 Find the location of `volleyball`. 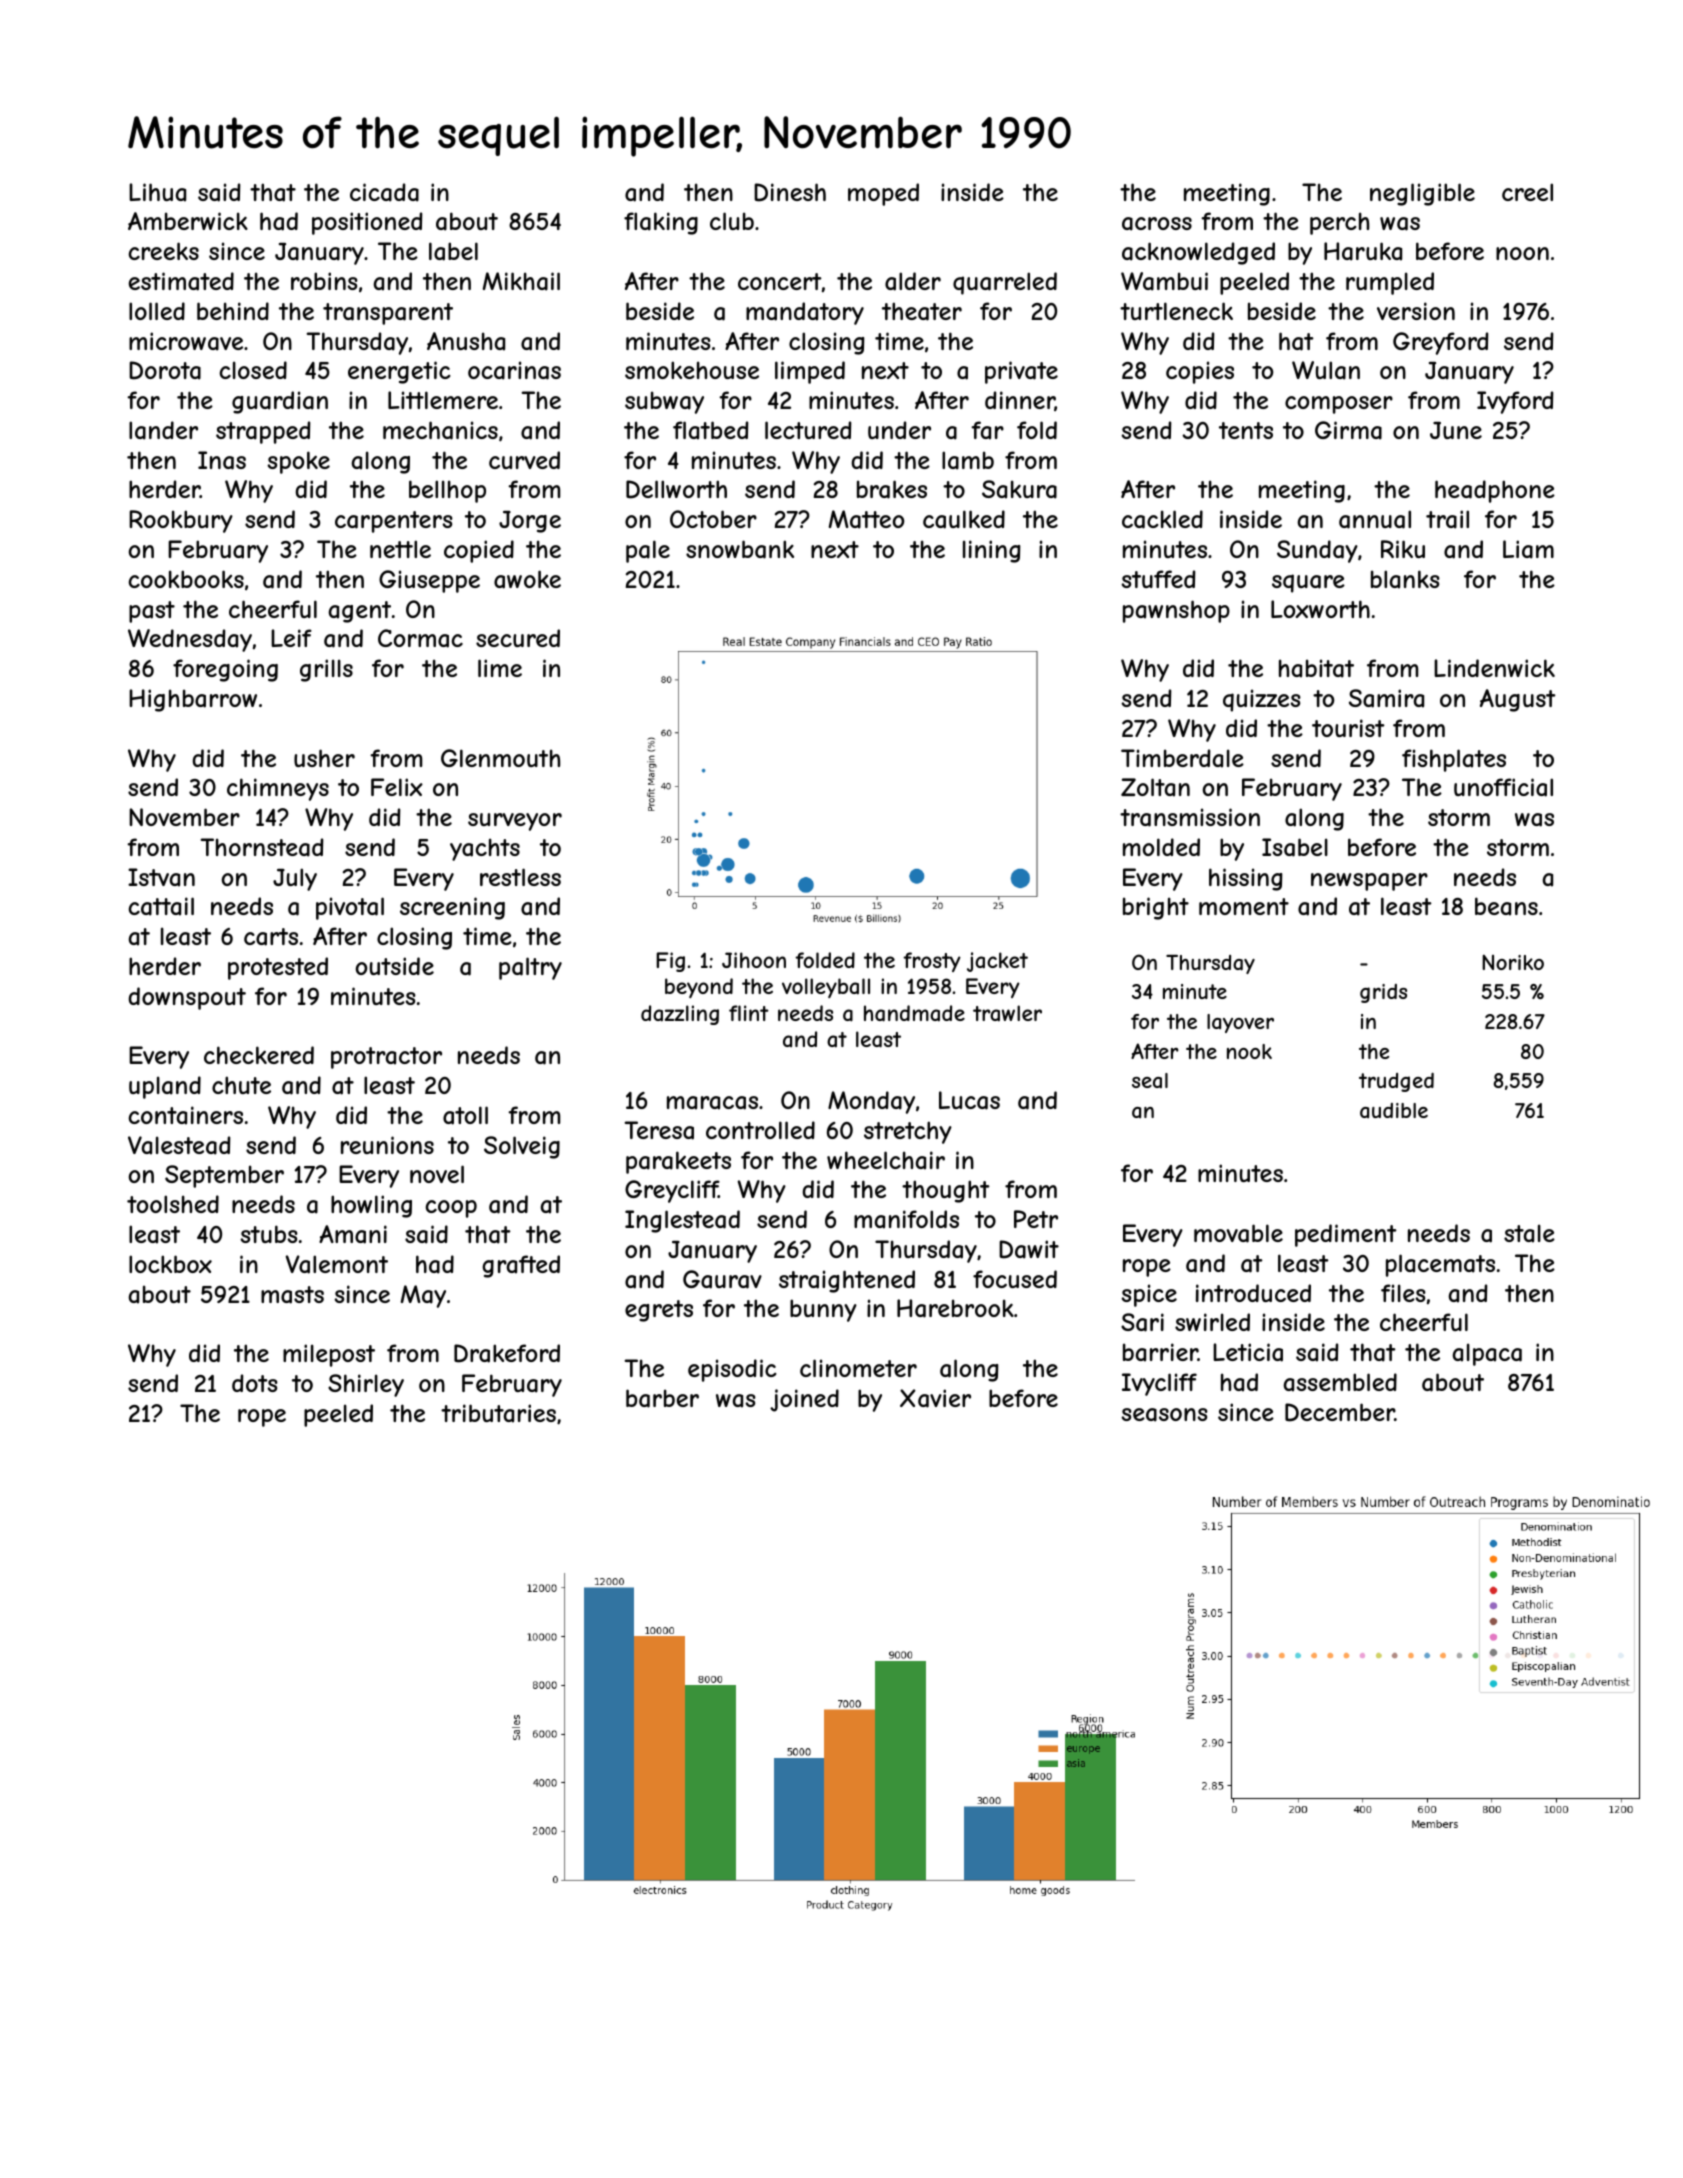

volleyball is located at coordinates (826, 988).
